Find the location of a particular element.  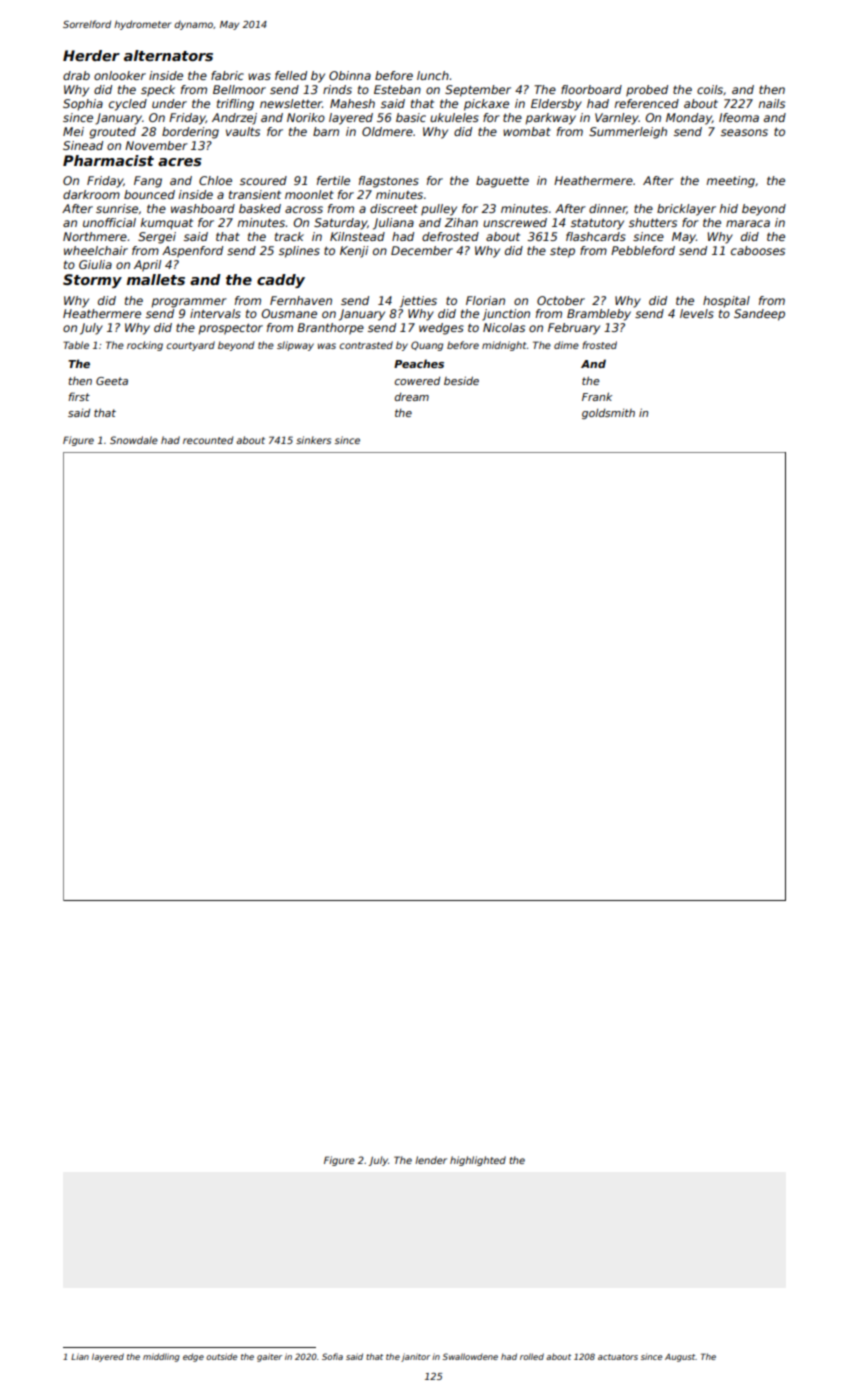

Sofia is located at coordinates (332, 1356).
